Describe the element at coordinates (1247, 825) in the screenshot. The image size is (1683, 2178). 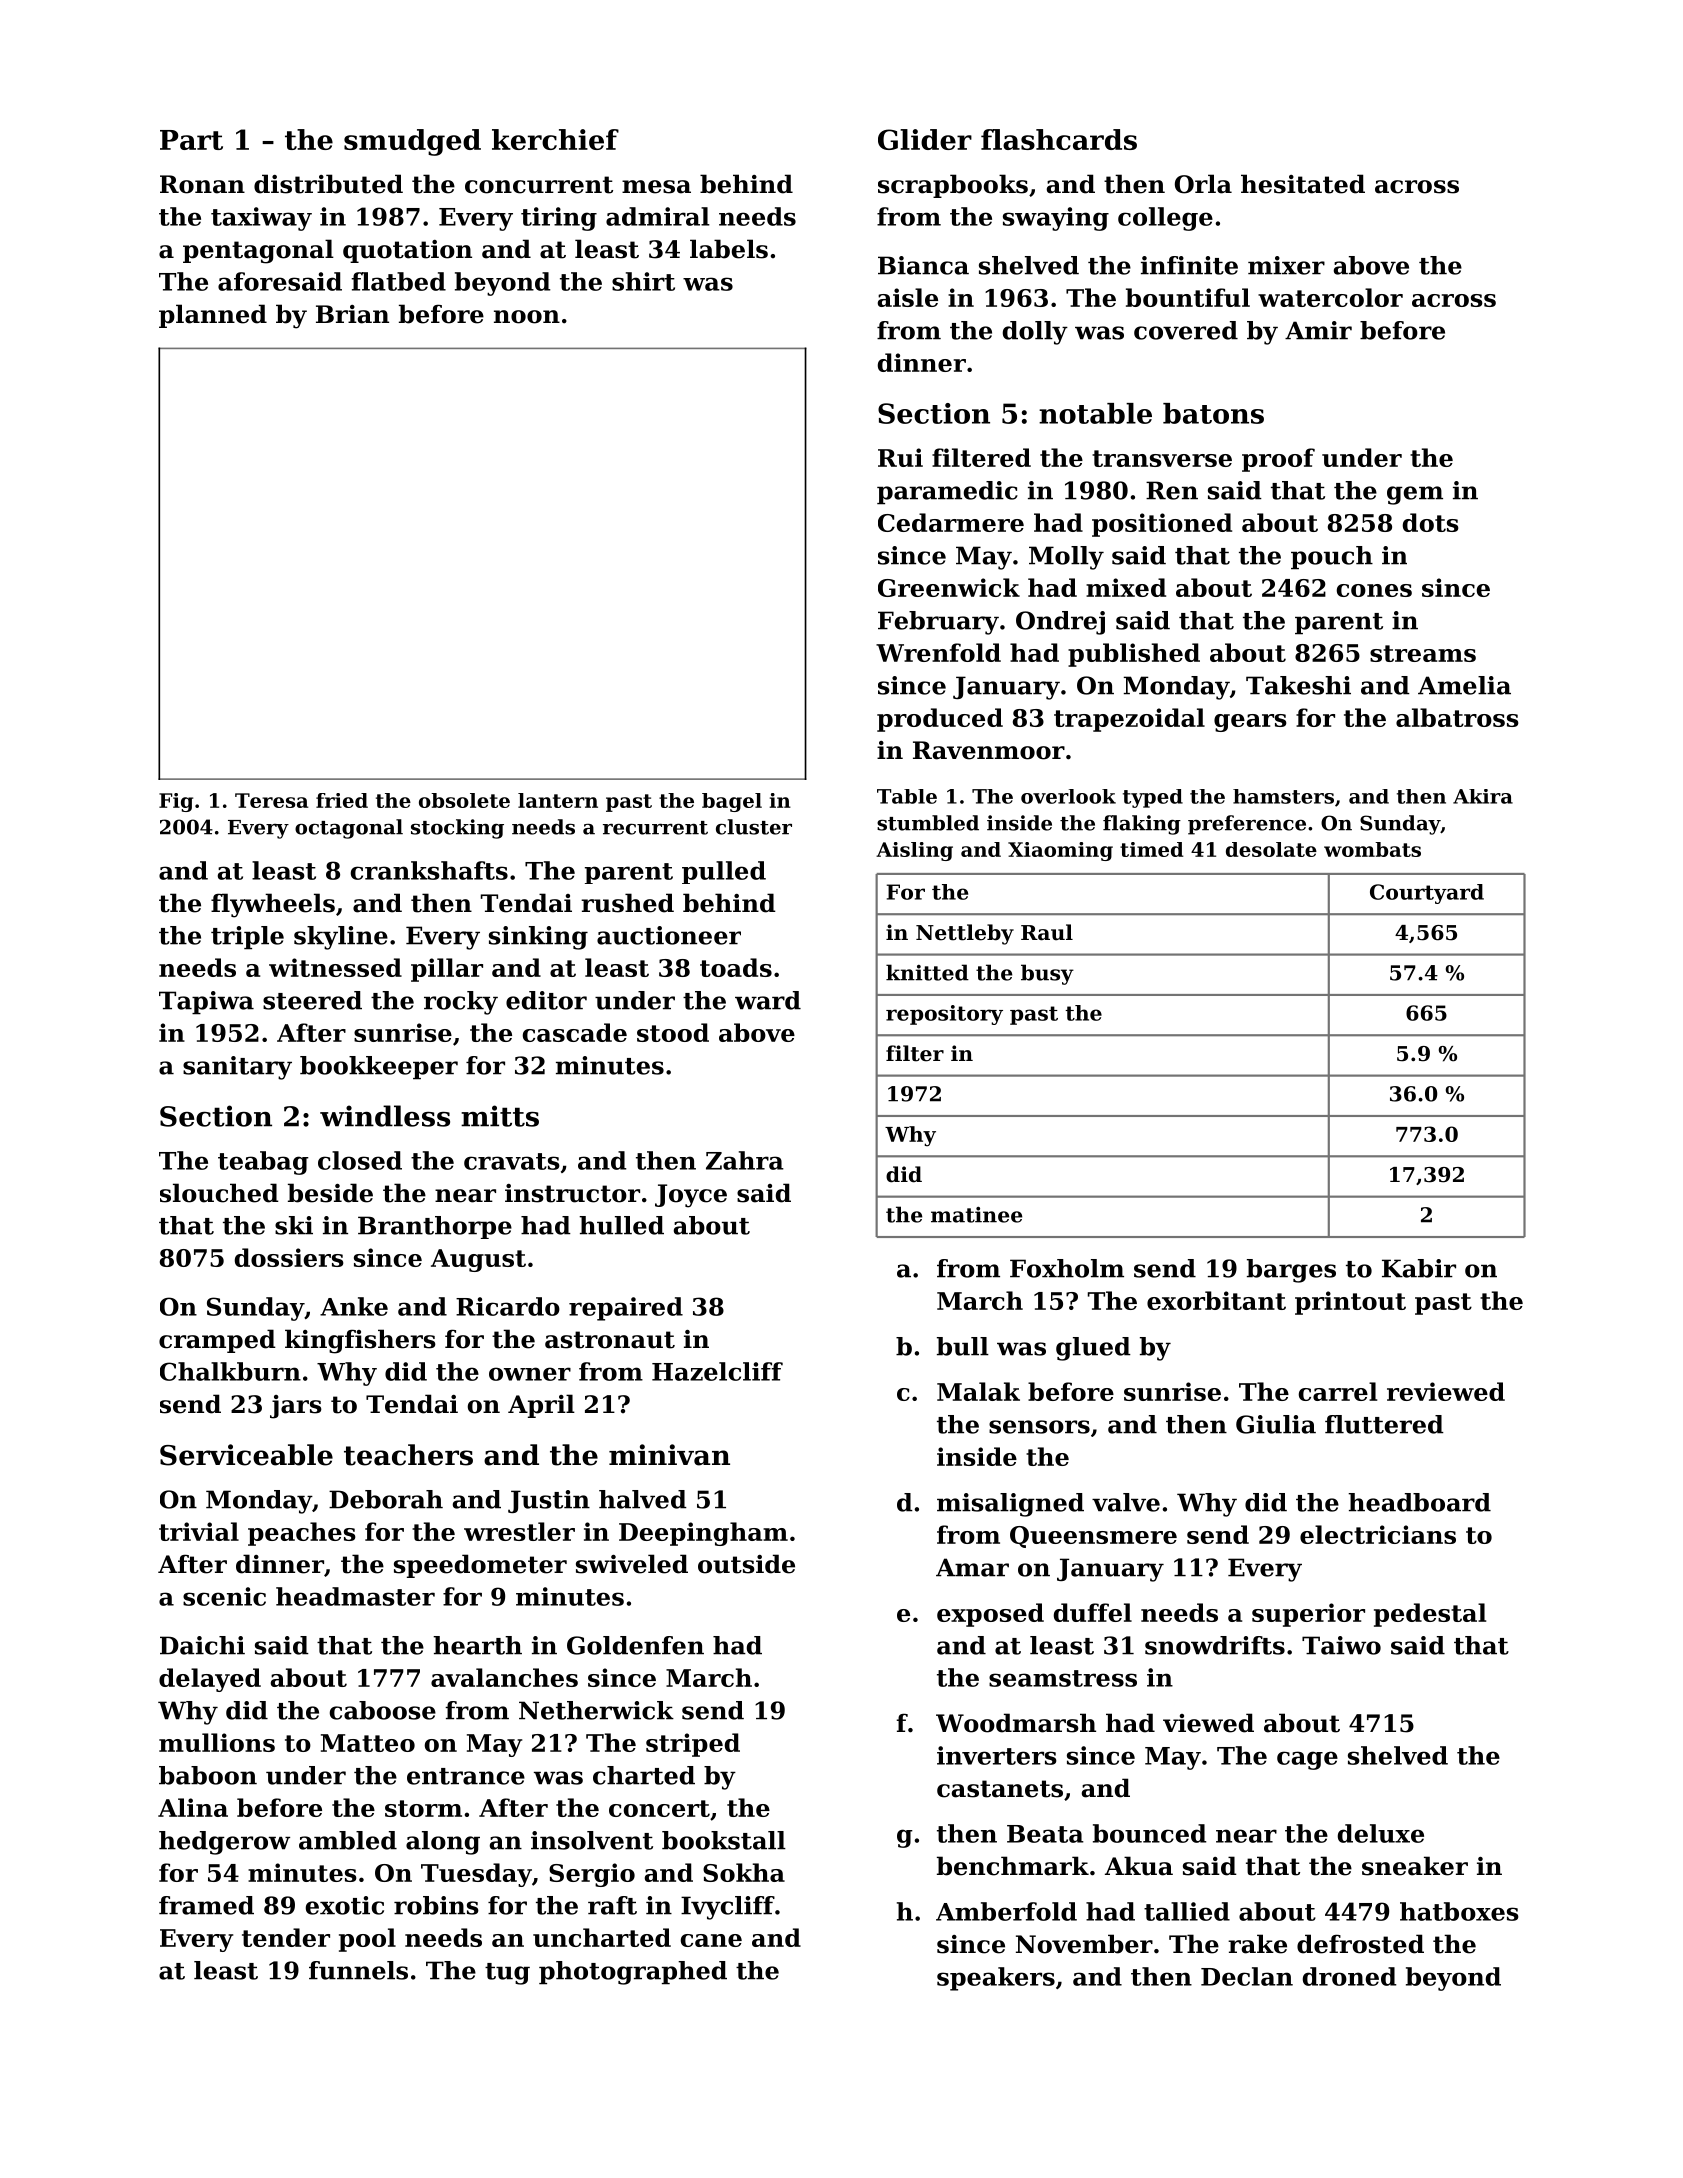
I see `preference` at that location.
